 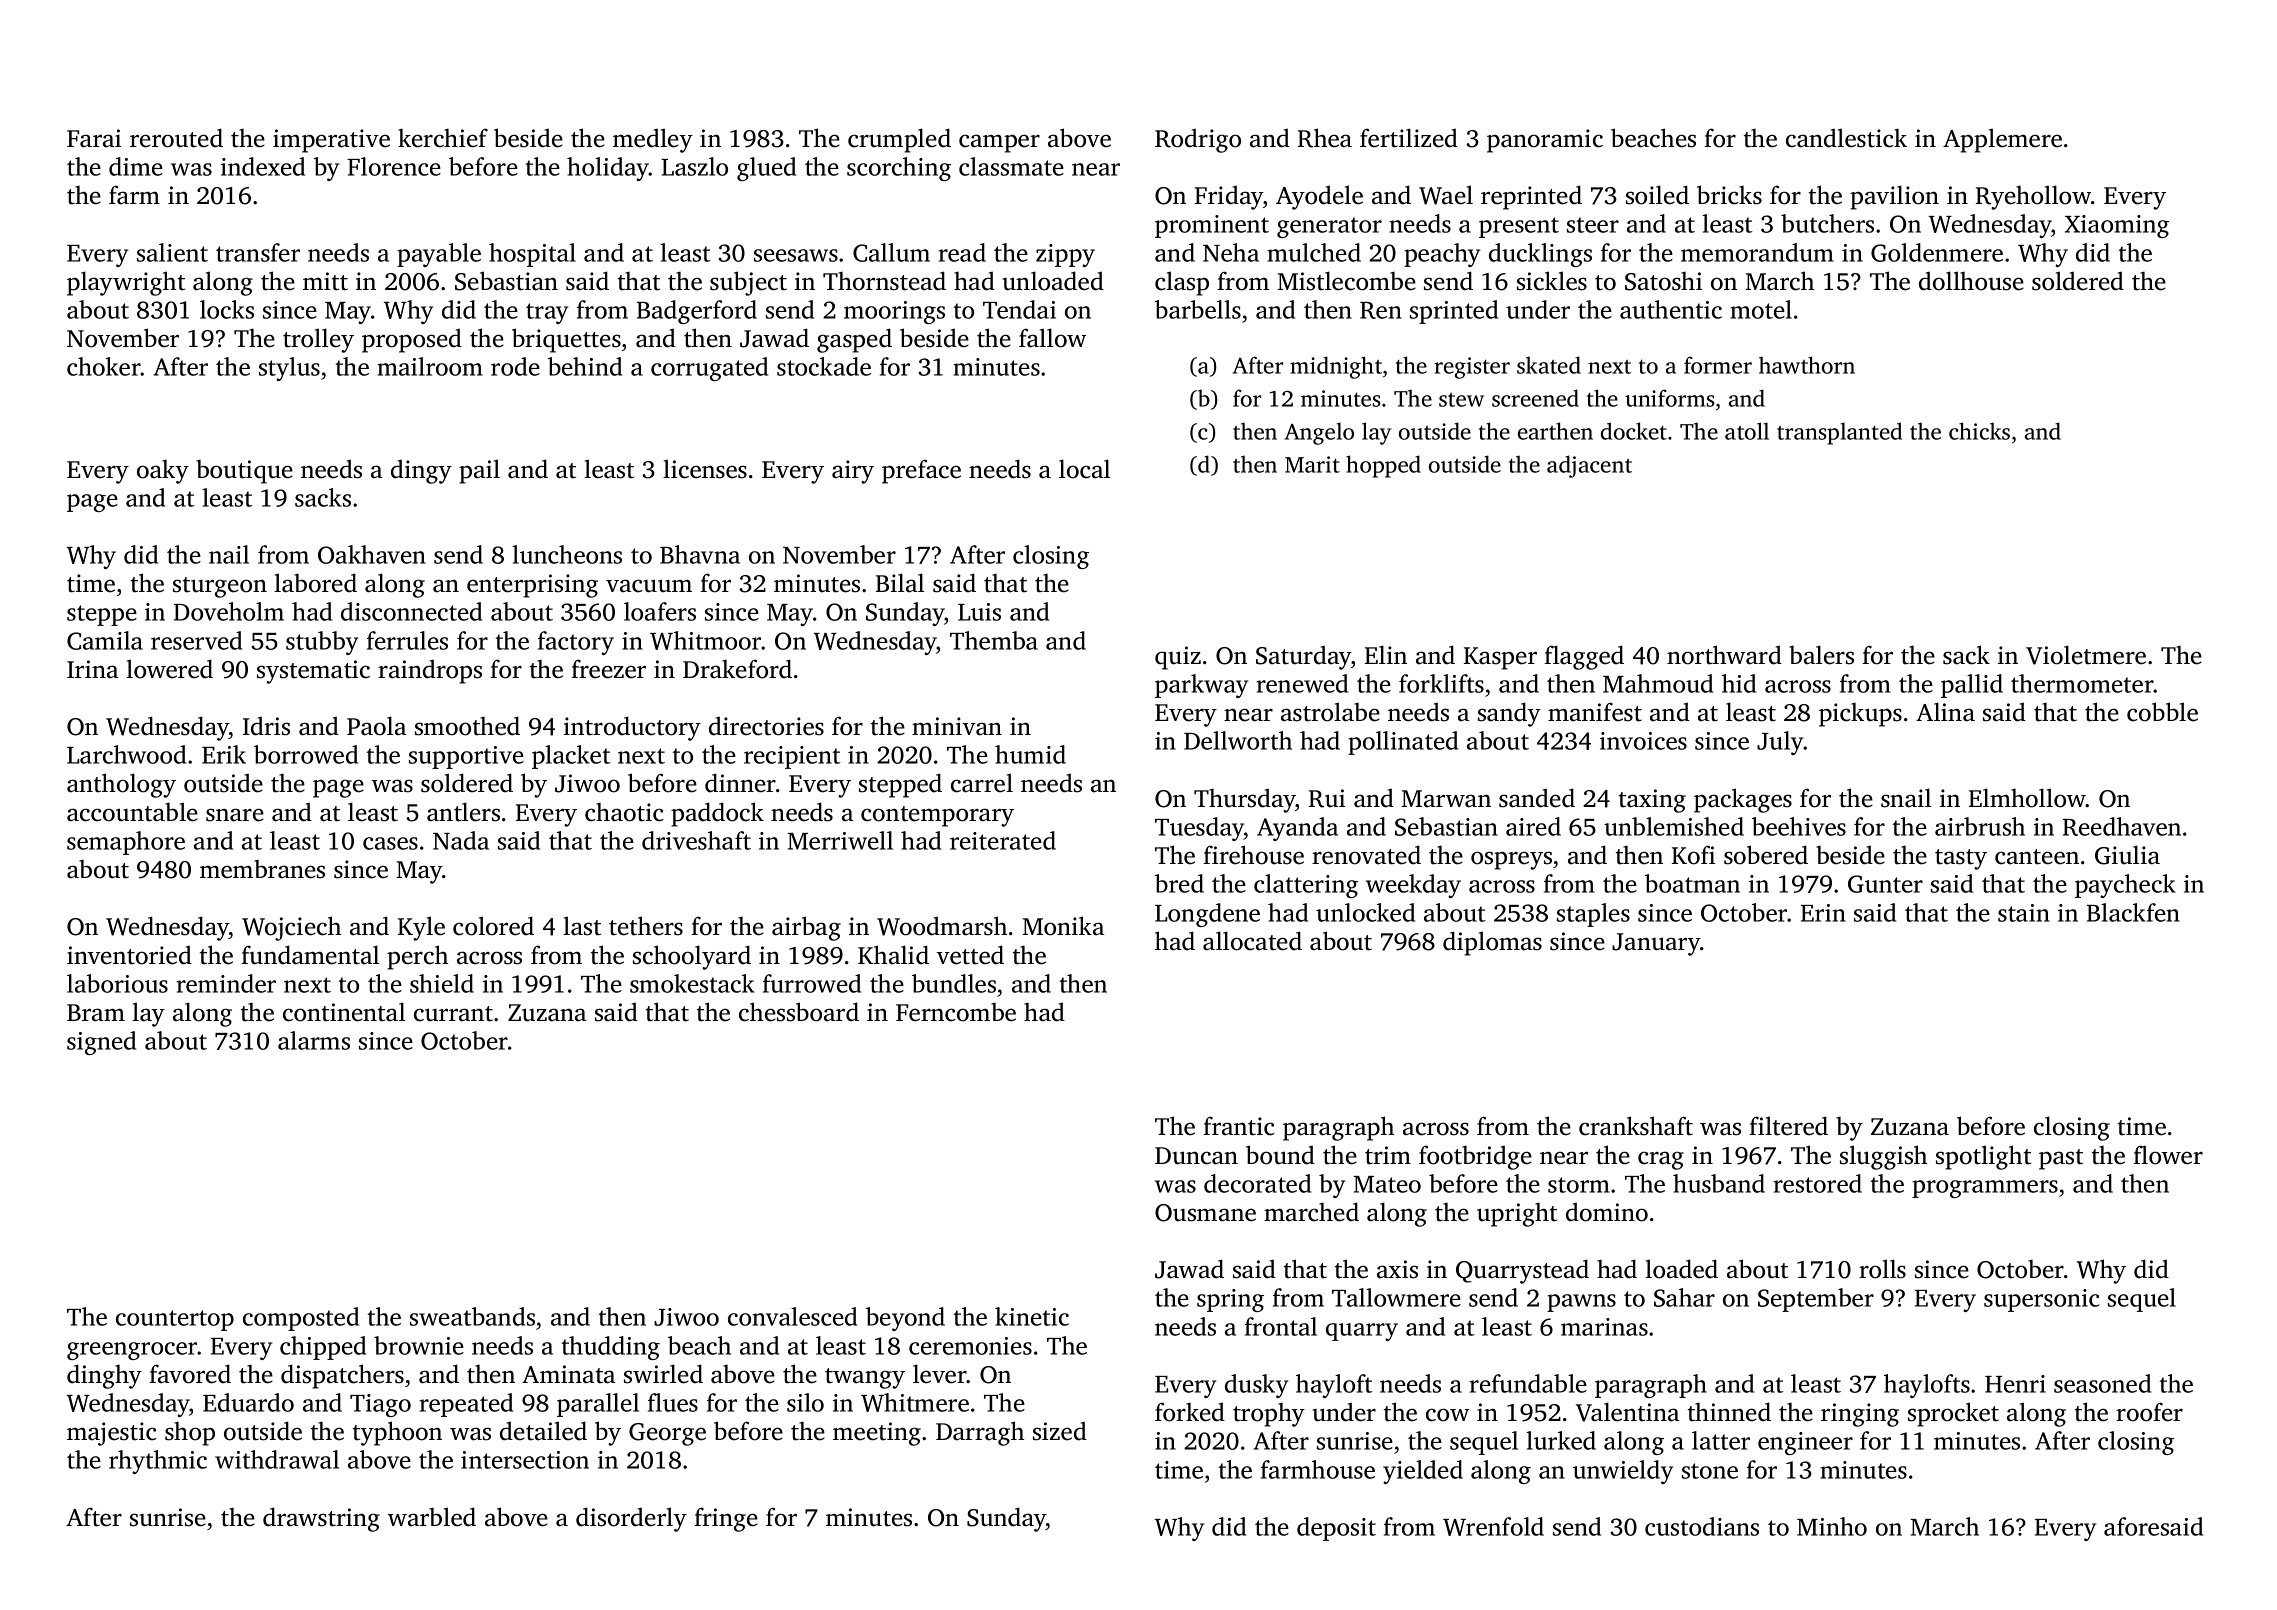 I want to click on warbled, so click(x=431, y=1517).
